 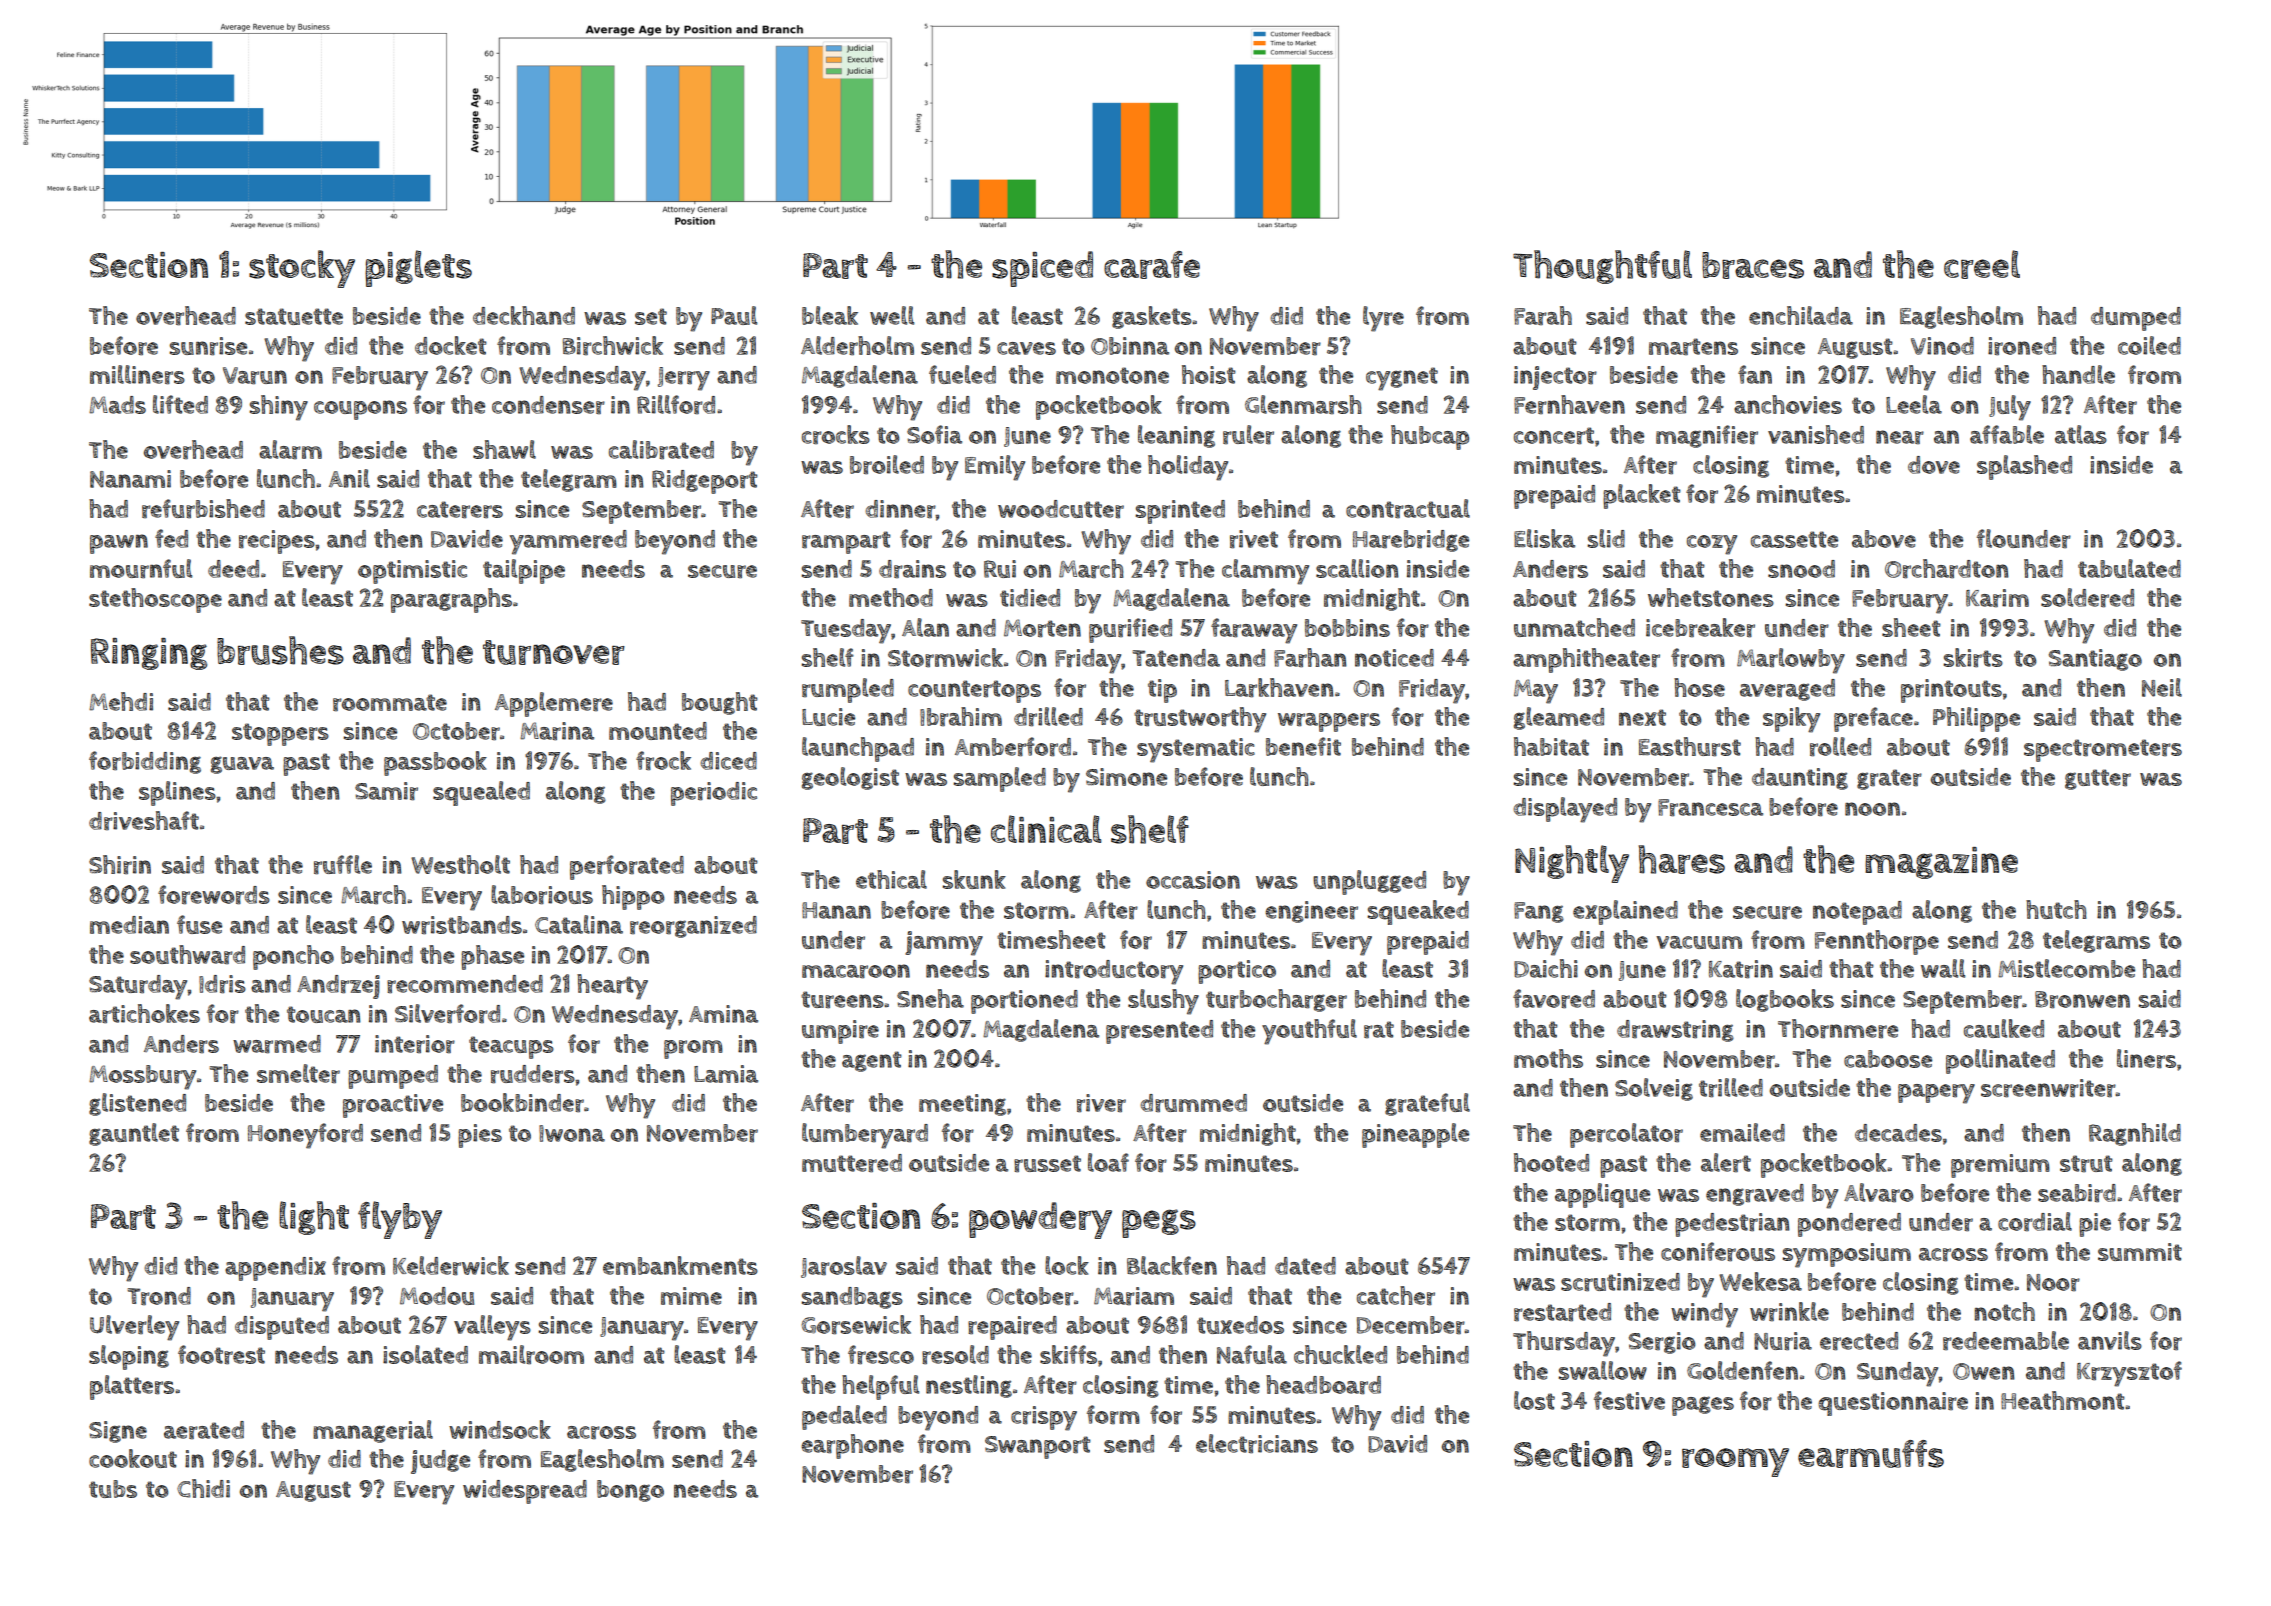 I want to click on hares, so click(x=1682, y=859).
